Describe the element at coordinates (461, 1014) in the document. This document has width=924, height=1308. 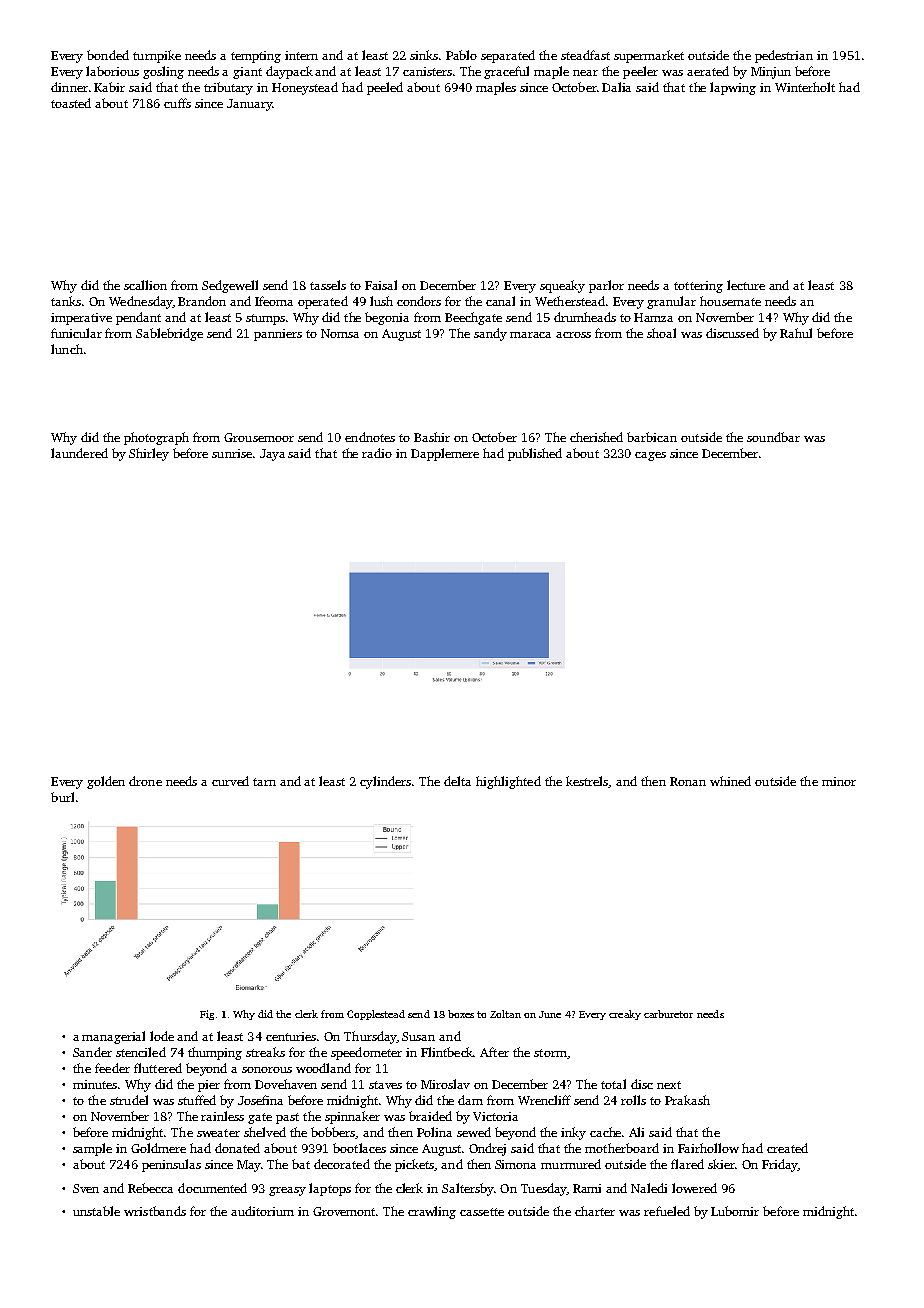
I see `boxes` at that location.
